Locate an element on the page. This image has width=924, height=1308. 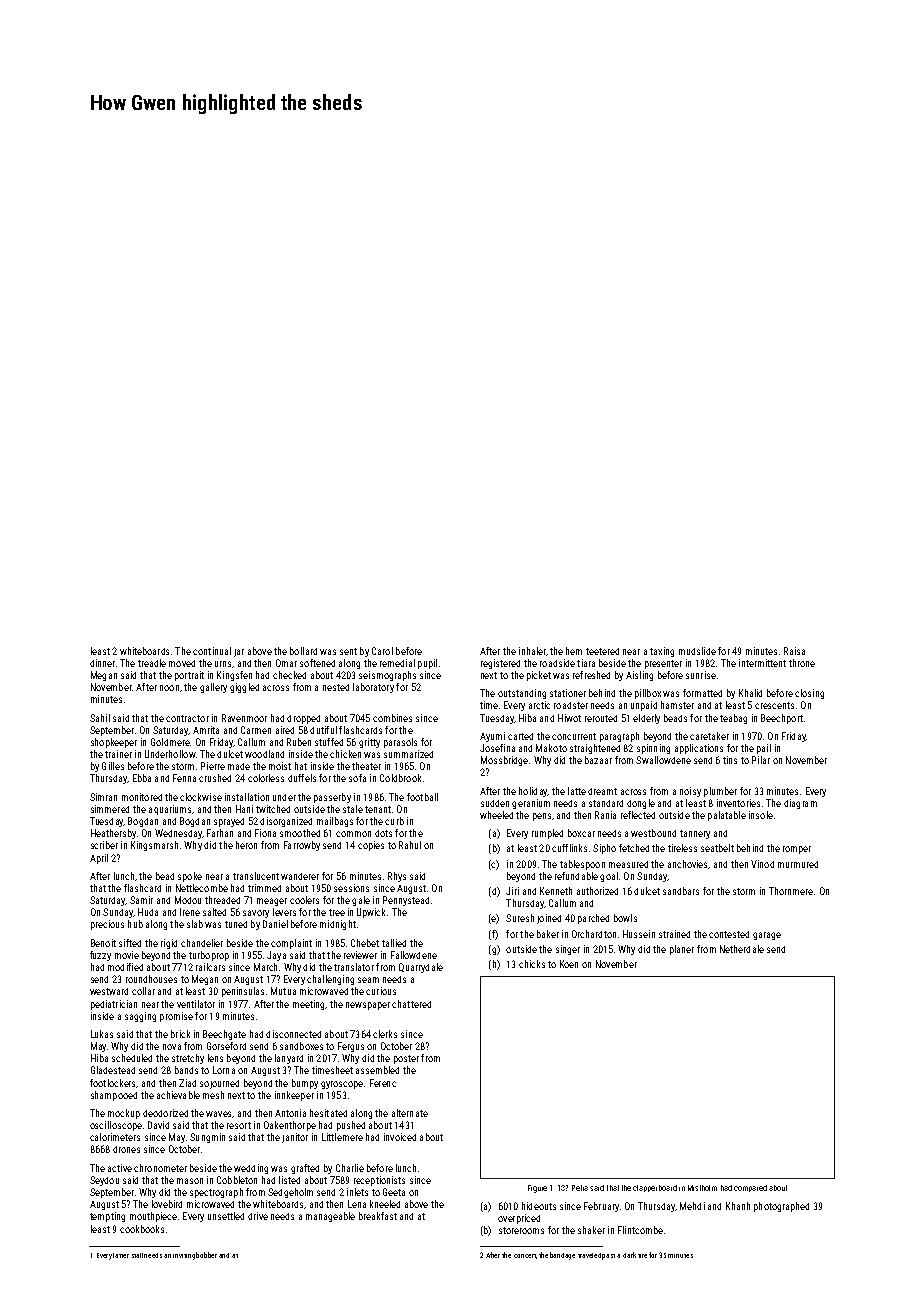
Thornmere is located at coordinates (791, 891).
